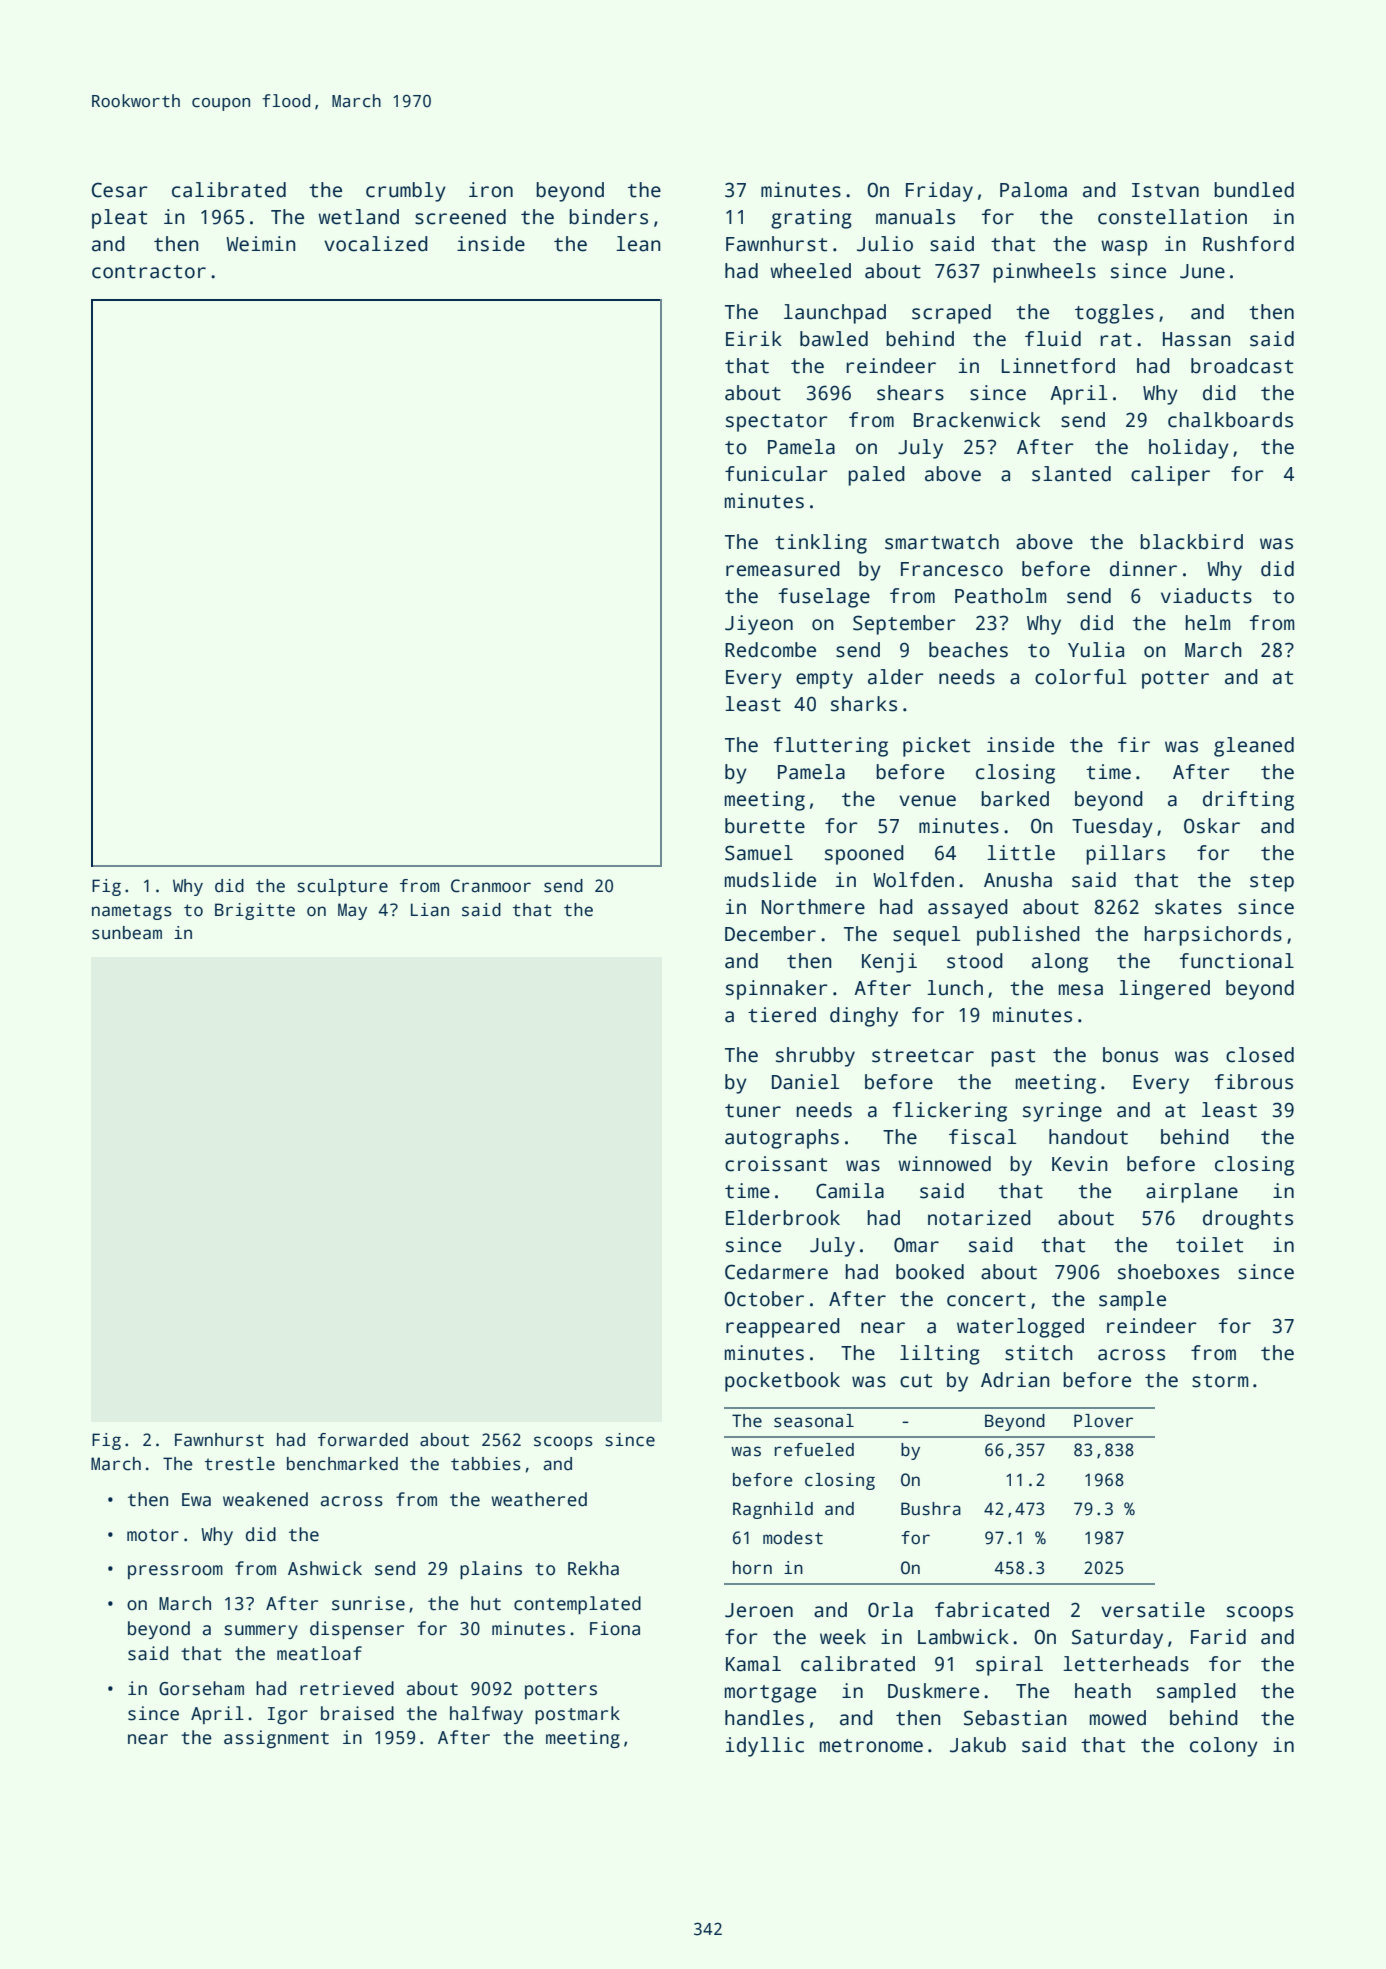 This screenshot has width=1386, height=1969. Describe the element at coordinates (1220, 1381) in the screenshot. I see `storm` at that location.
